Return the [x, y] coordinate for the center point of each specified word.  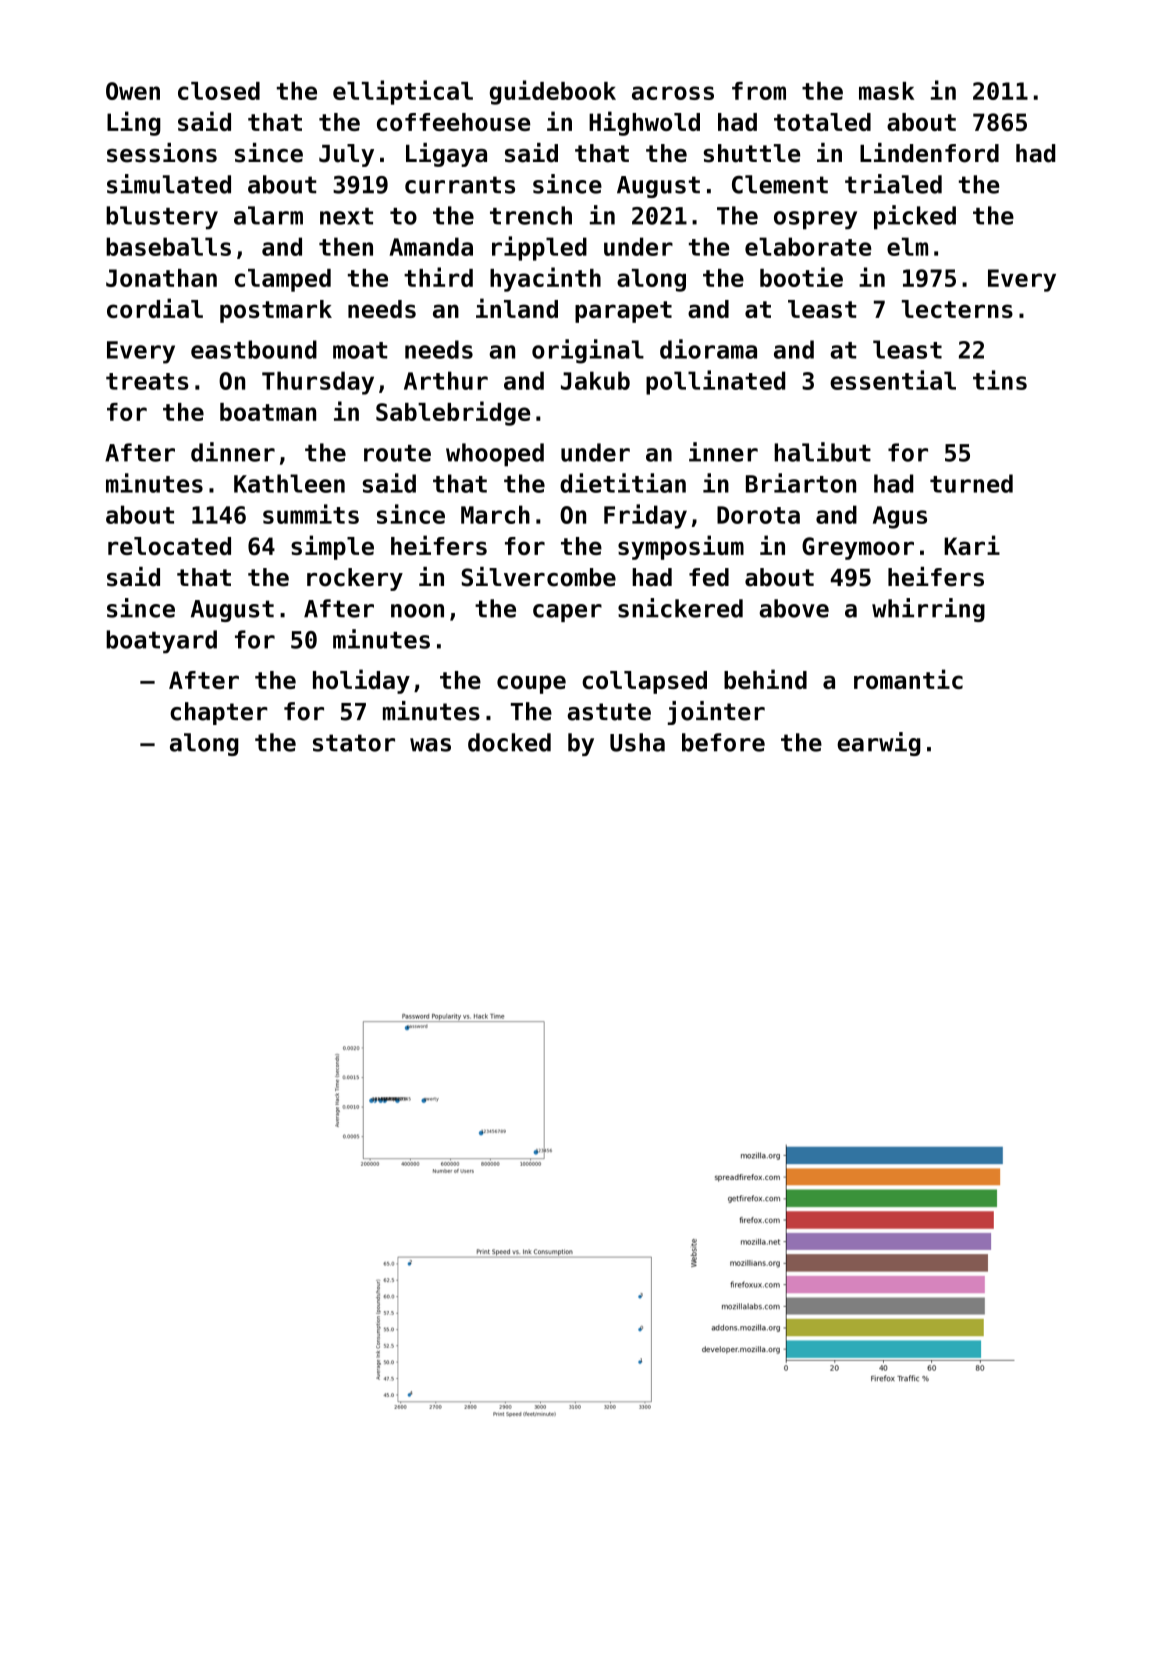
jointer [716, 713]
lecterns [957, 309]
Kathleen [289, 483]
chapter [219, 713]
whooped [495, 455]
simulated [169, 184]
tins [1000, 380]
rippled [539, 248]
